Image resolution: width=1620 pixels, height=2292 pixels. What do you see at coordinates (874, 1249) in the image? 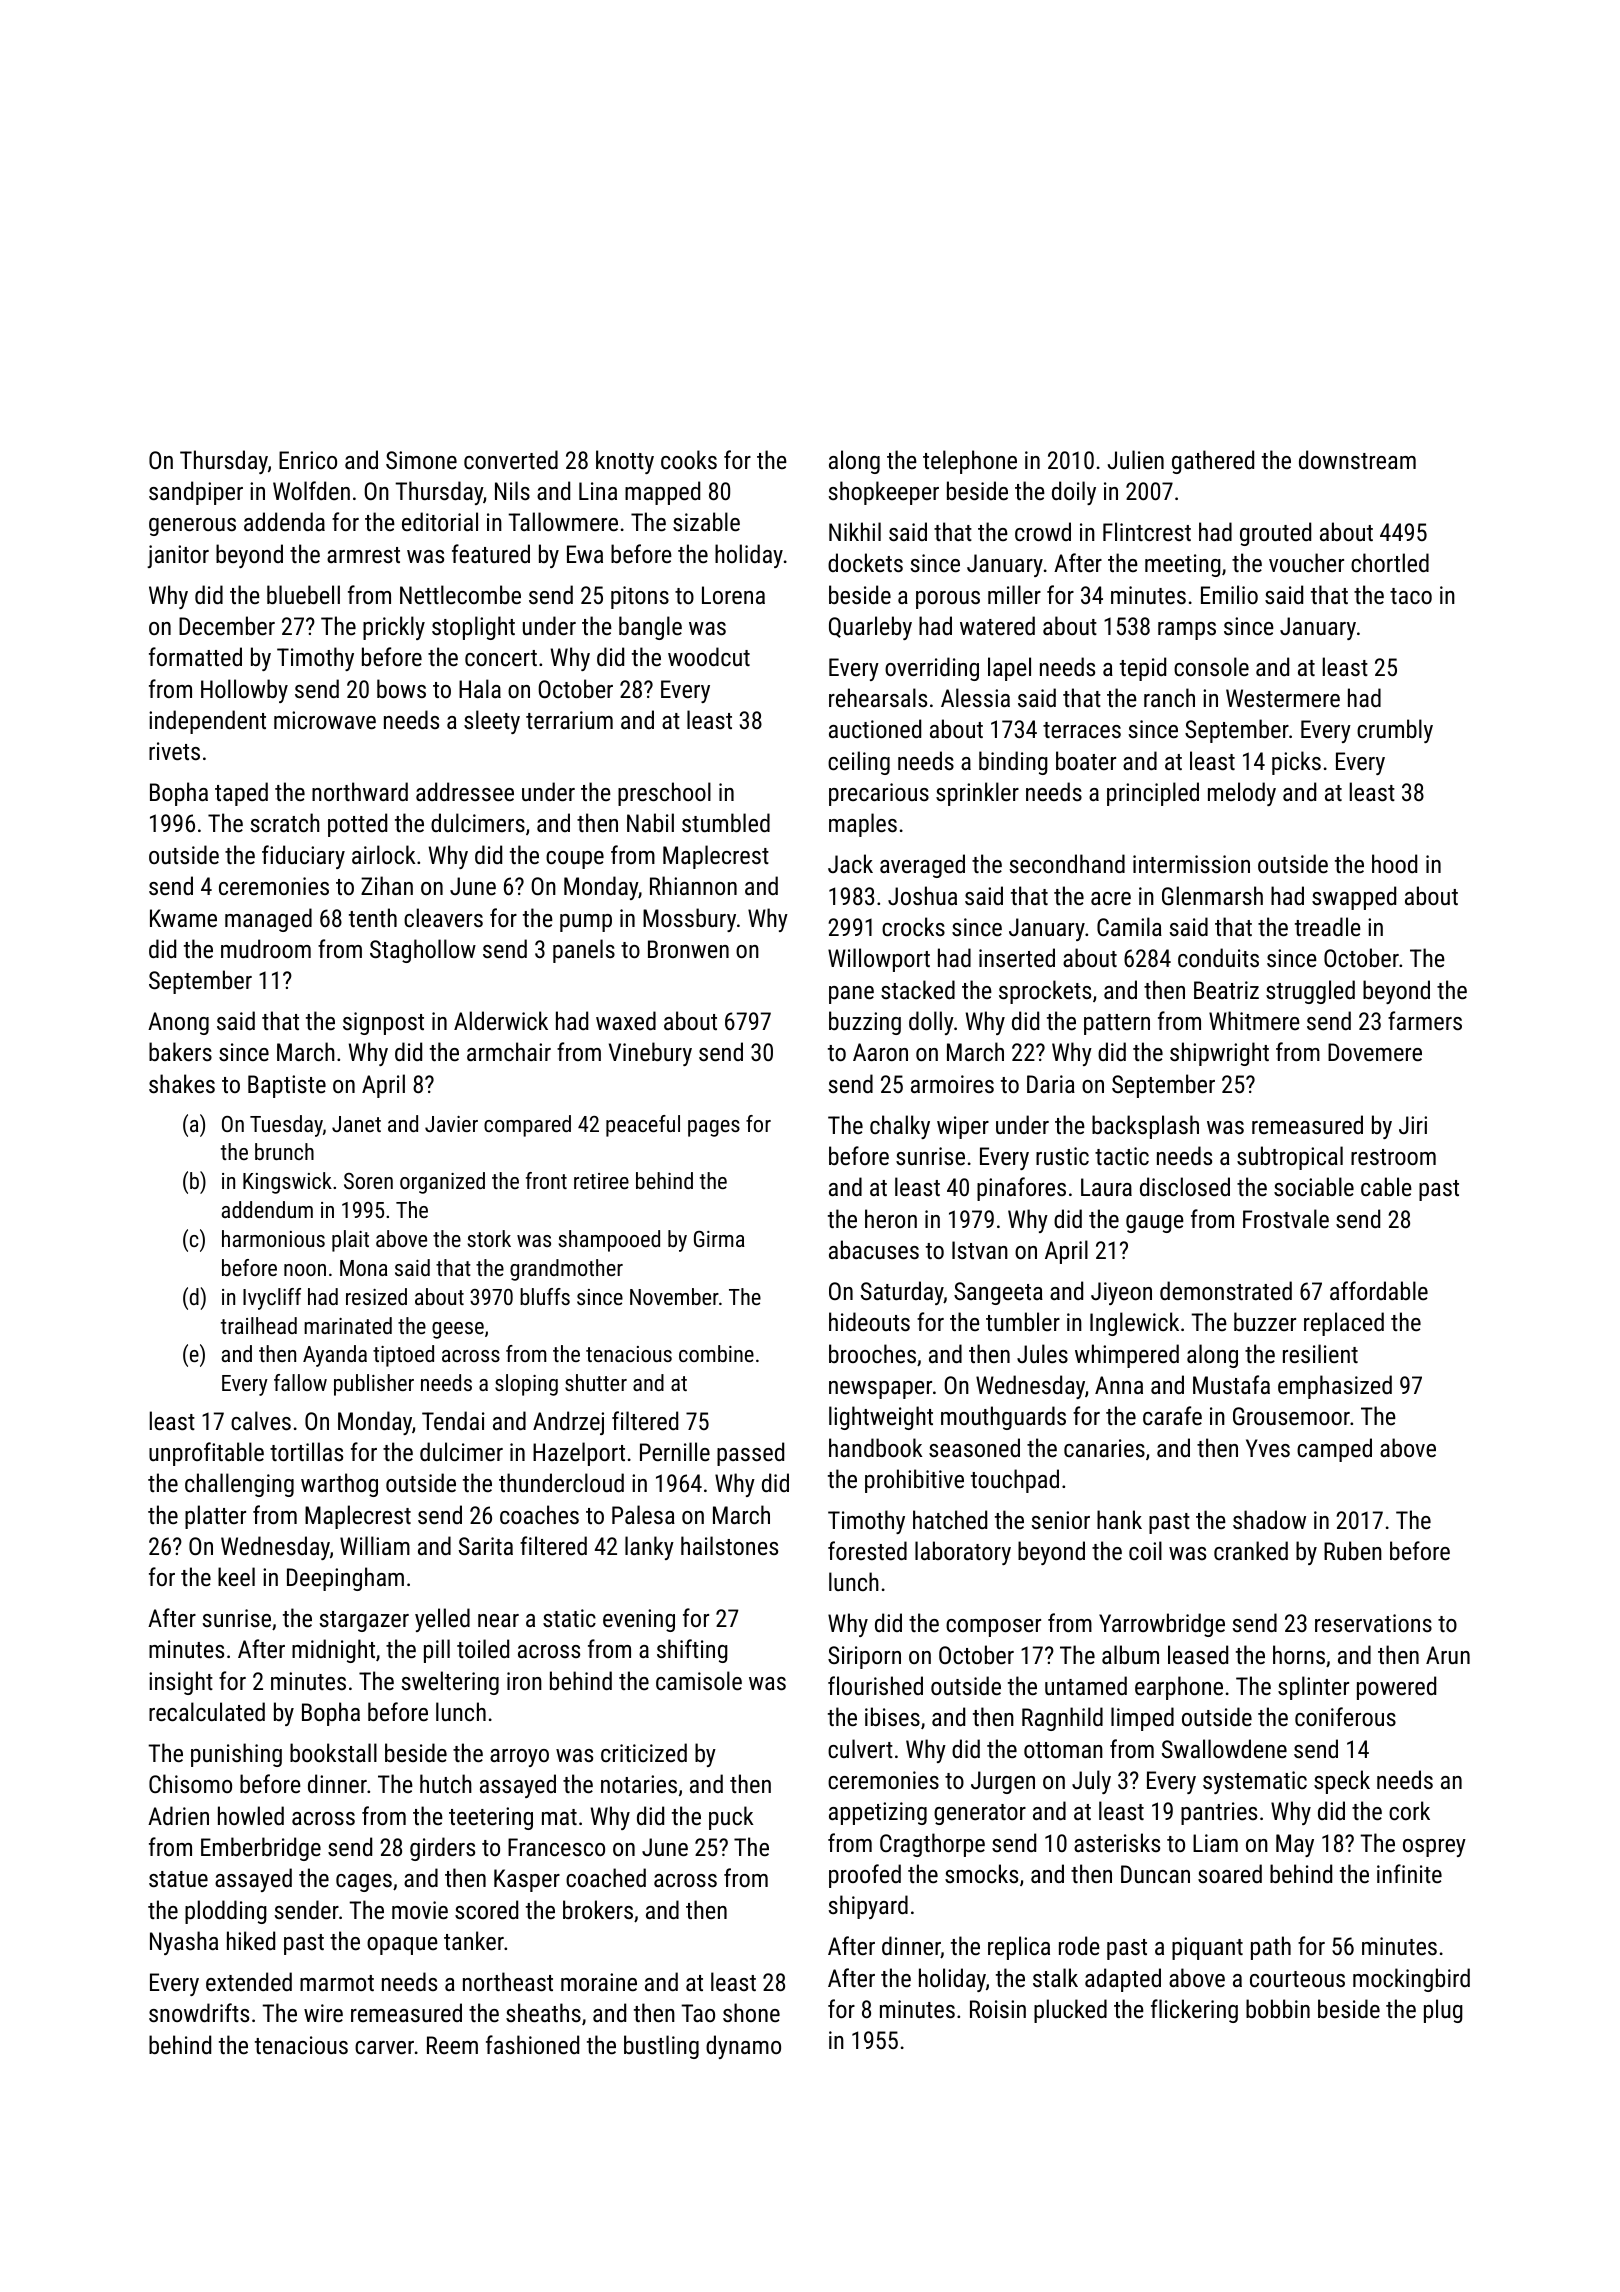
I see `abacuses` at bounding box center [874, 1249].
